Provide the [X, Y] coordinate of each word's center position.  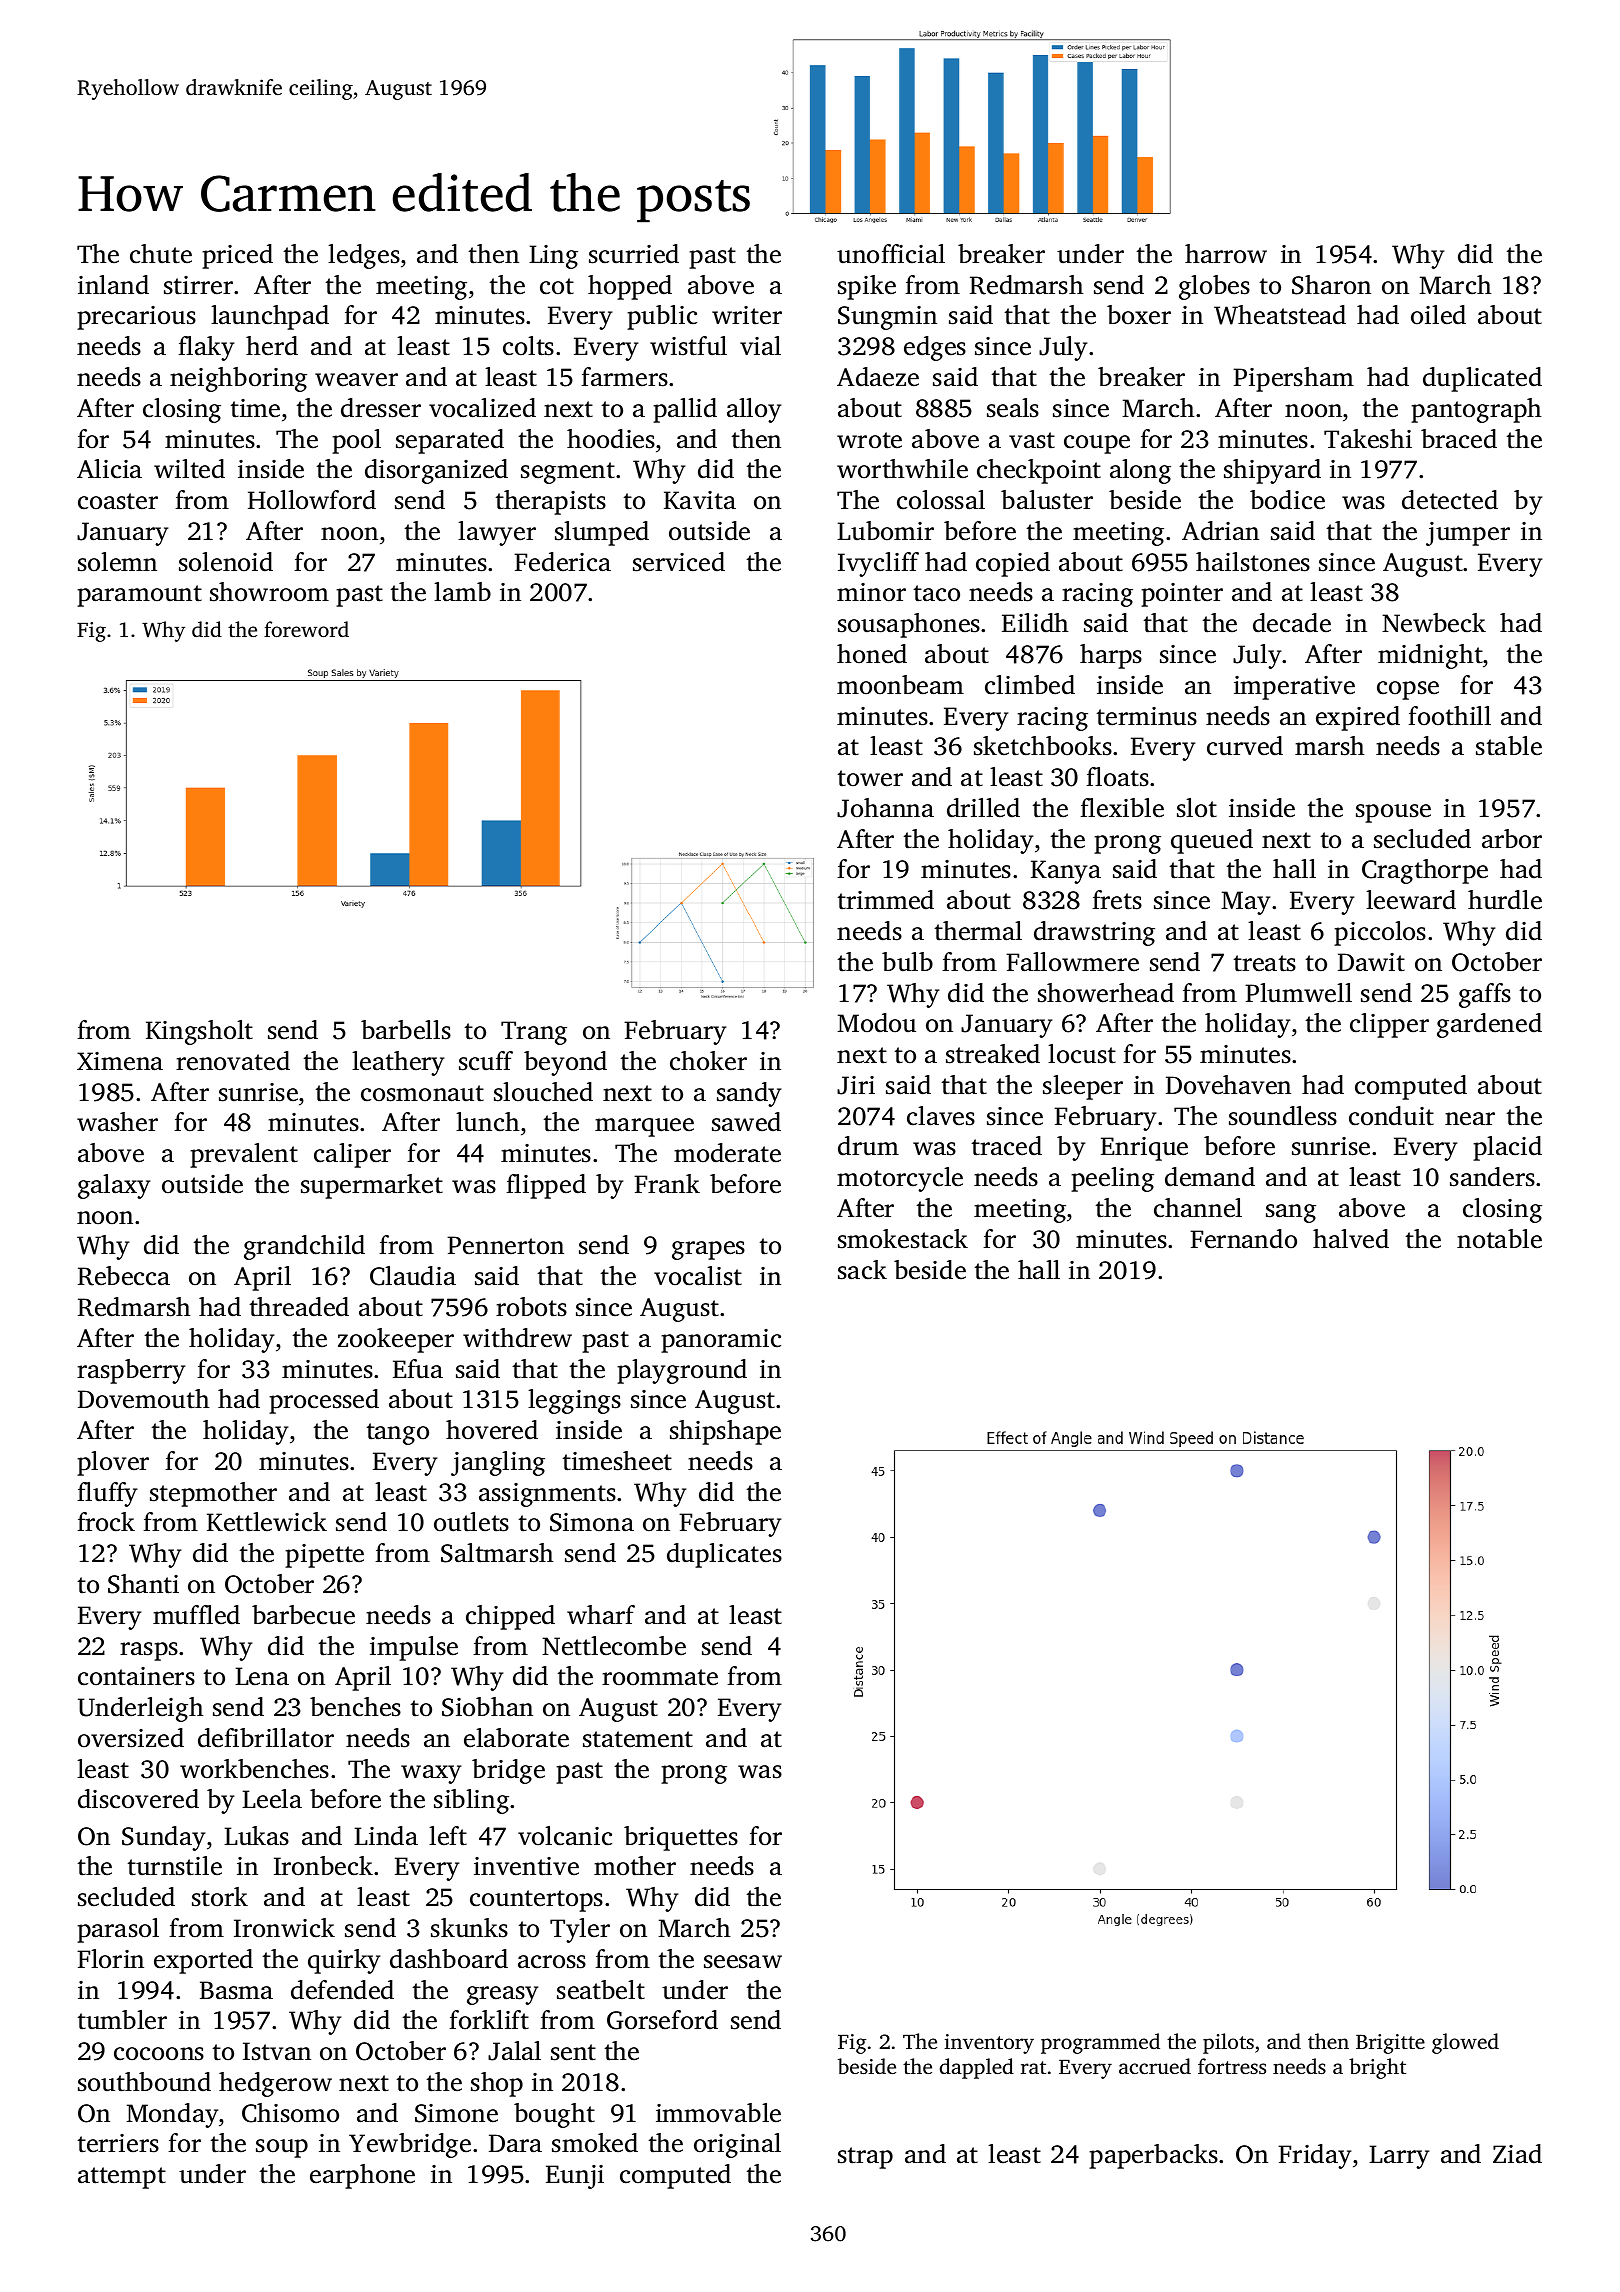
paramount [139, 596]
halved [1351, 1239]
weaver [356, 380]
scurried [634, 254]
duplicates [724, 1555]
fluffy [107, 1494]
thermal [978, 931]
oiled [1438, 315]
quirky [344, 1961]
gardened [1489, 1025]
